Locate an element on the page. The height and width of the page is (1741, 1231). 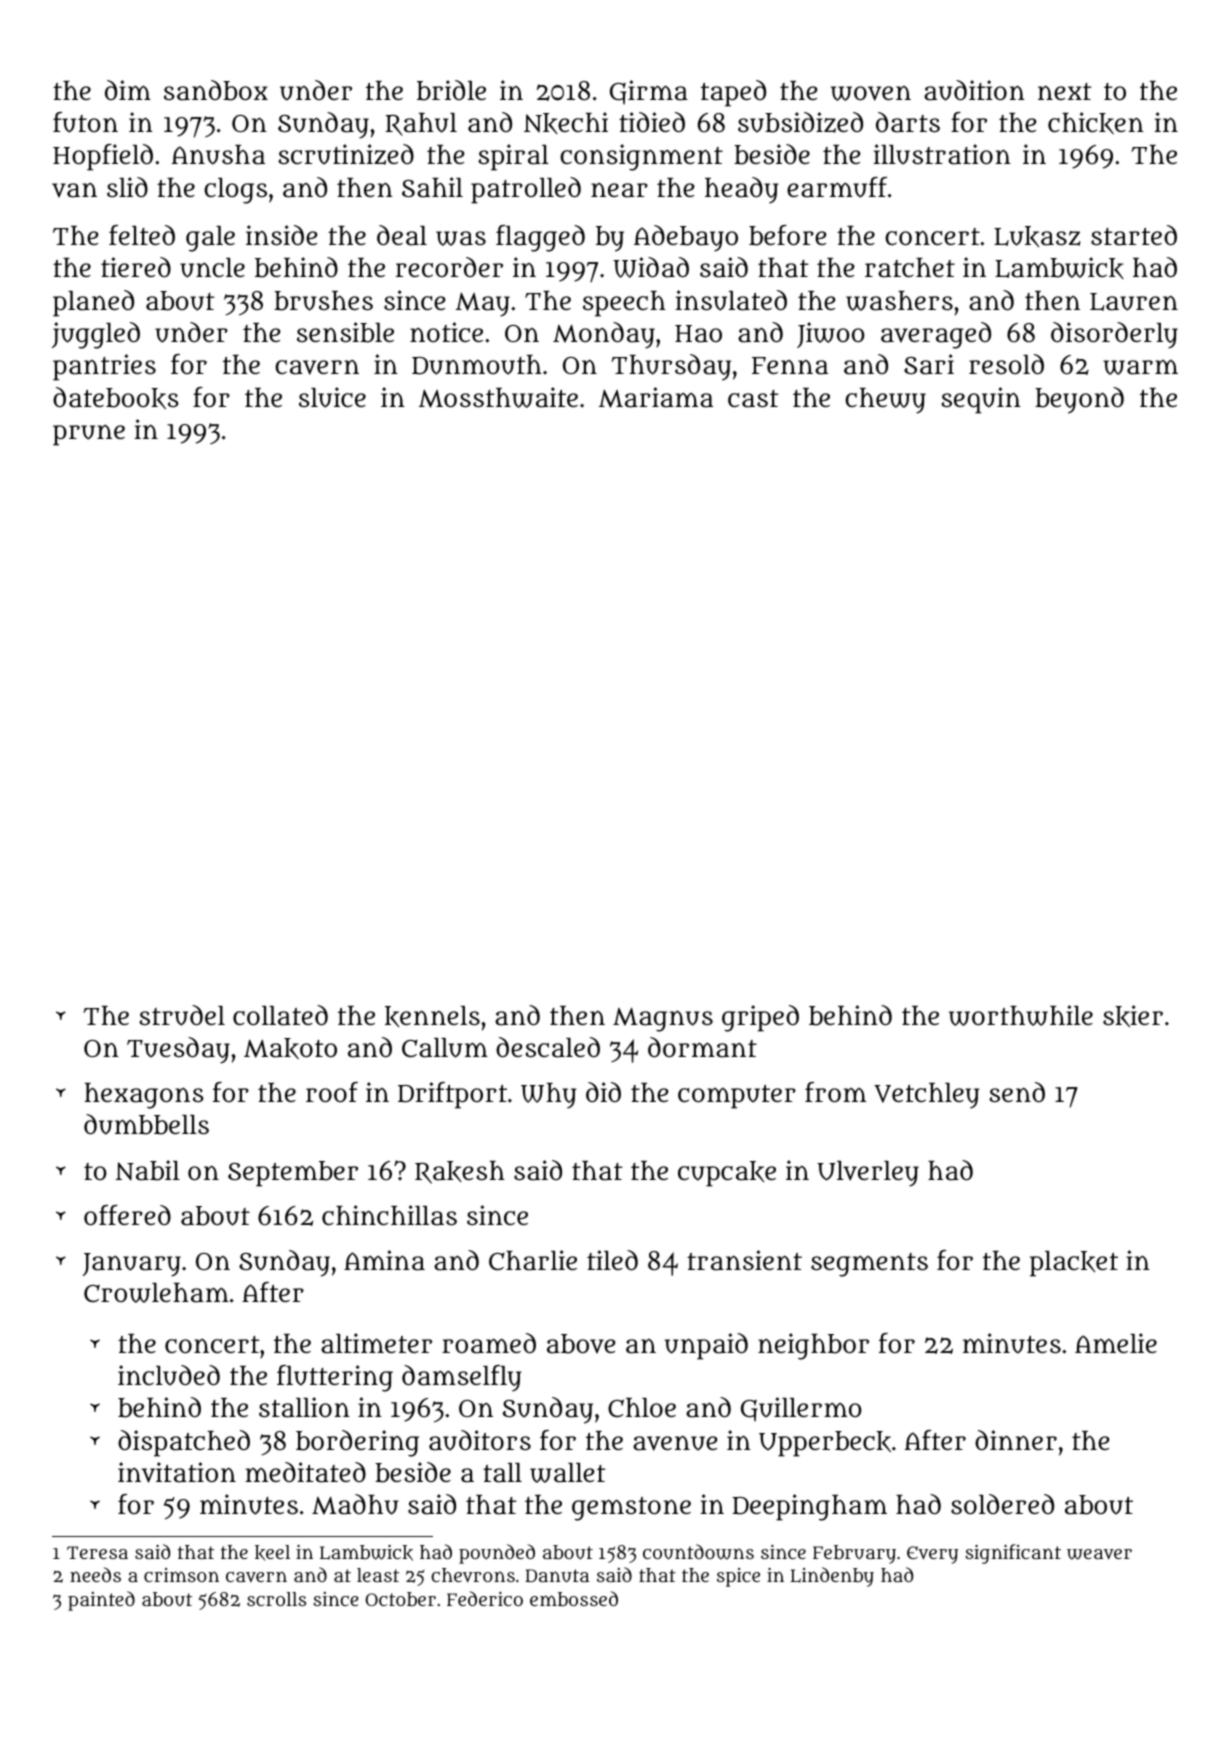
ratchet is located at coordinates (910, 268).
